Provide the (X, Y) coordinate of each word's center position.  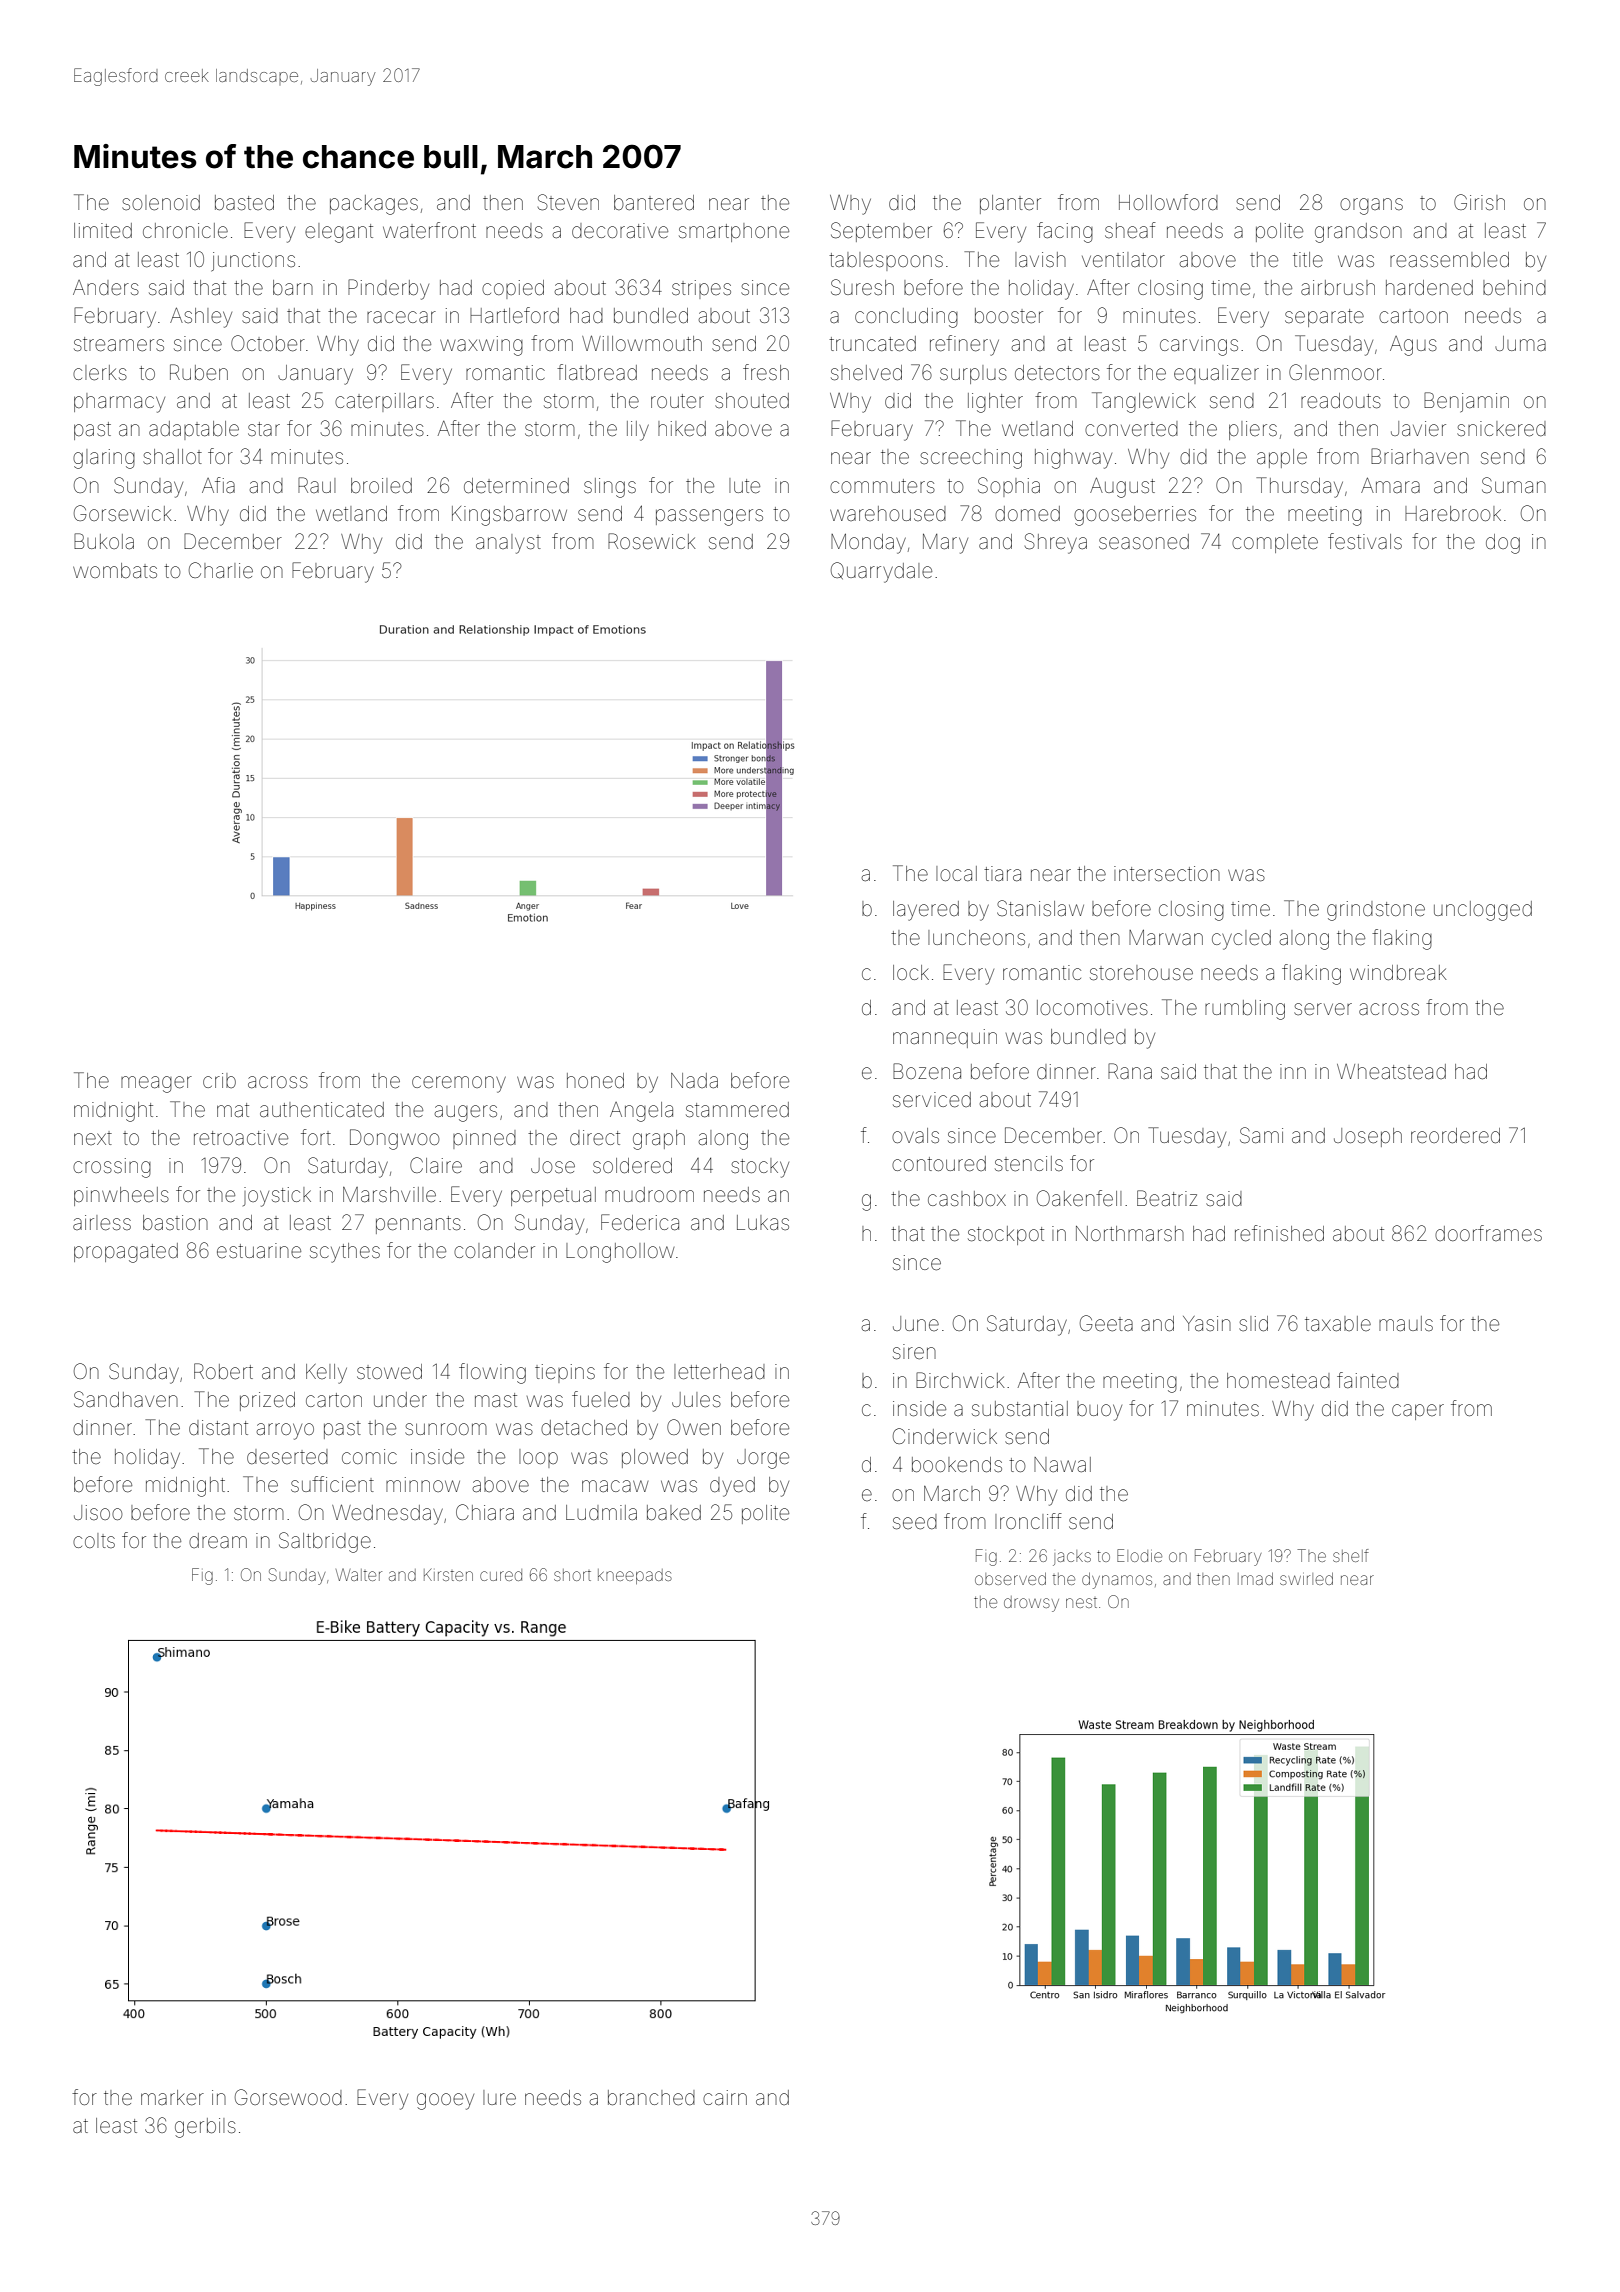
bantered (654, 202)
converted (1131, 428)
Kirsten (448, 1575)
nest (1081, 1603)
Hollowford (1168, 202)
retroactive (241, 1138)
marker (172, 2098)
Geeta (1106, 1323)
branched (651, 2097)
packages (374, 205)
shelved (866, 372)
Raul (317, 485)
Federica (640, 1222)
